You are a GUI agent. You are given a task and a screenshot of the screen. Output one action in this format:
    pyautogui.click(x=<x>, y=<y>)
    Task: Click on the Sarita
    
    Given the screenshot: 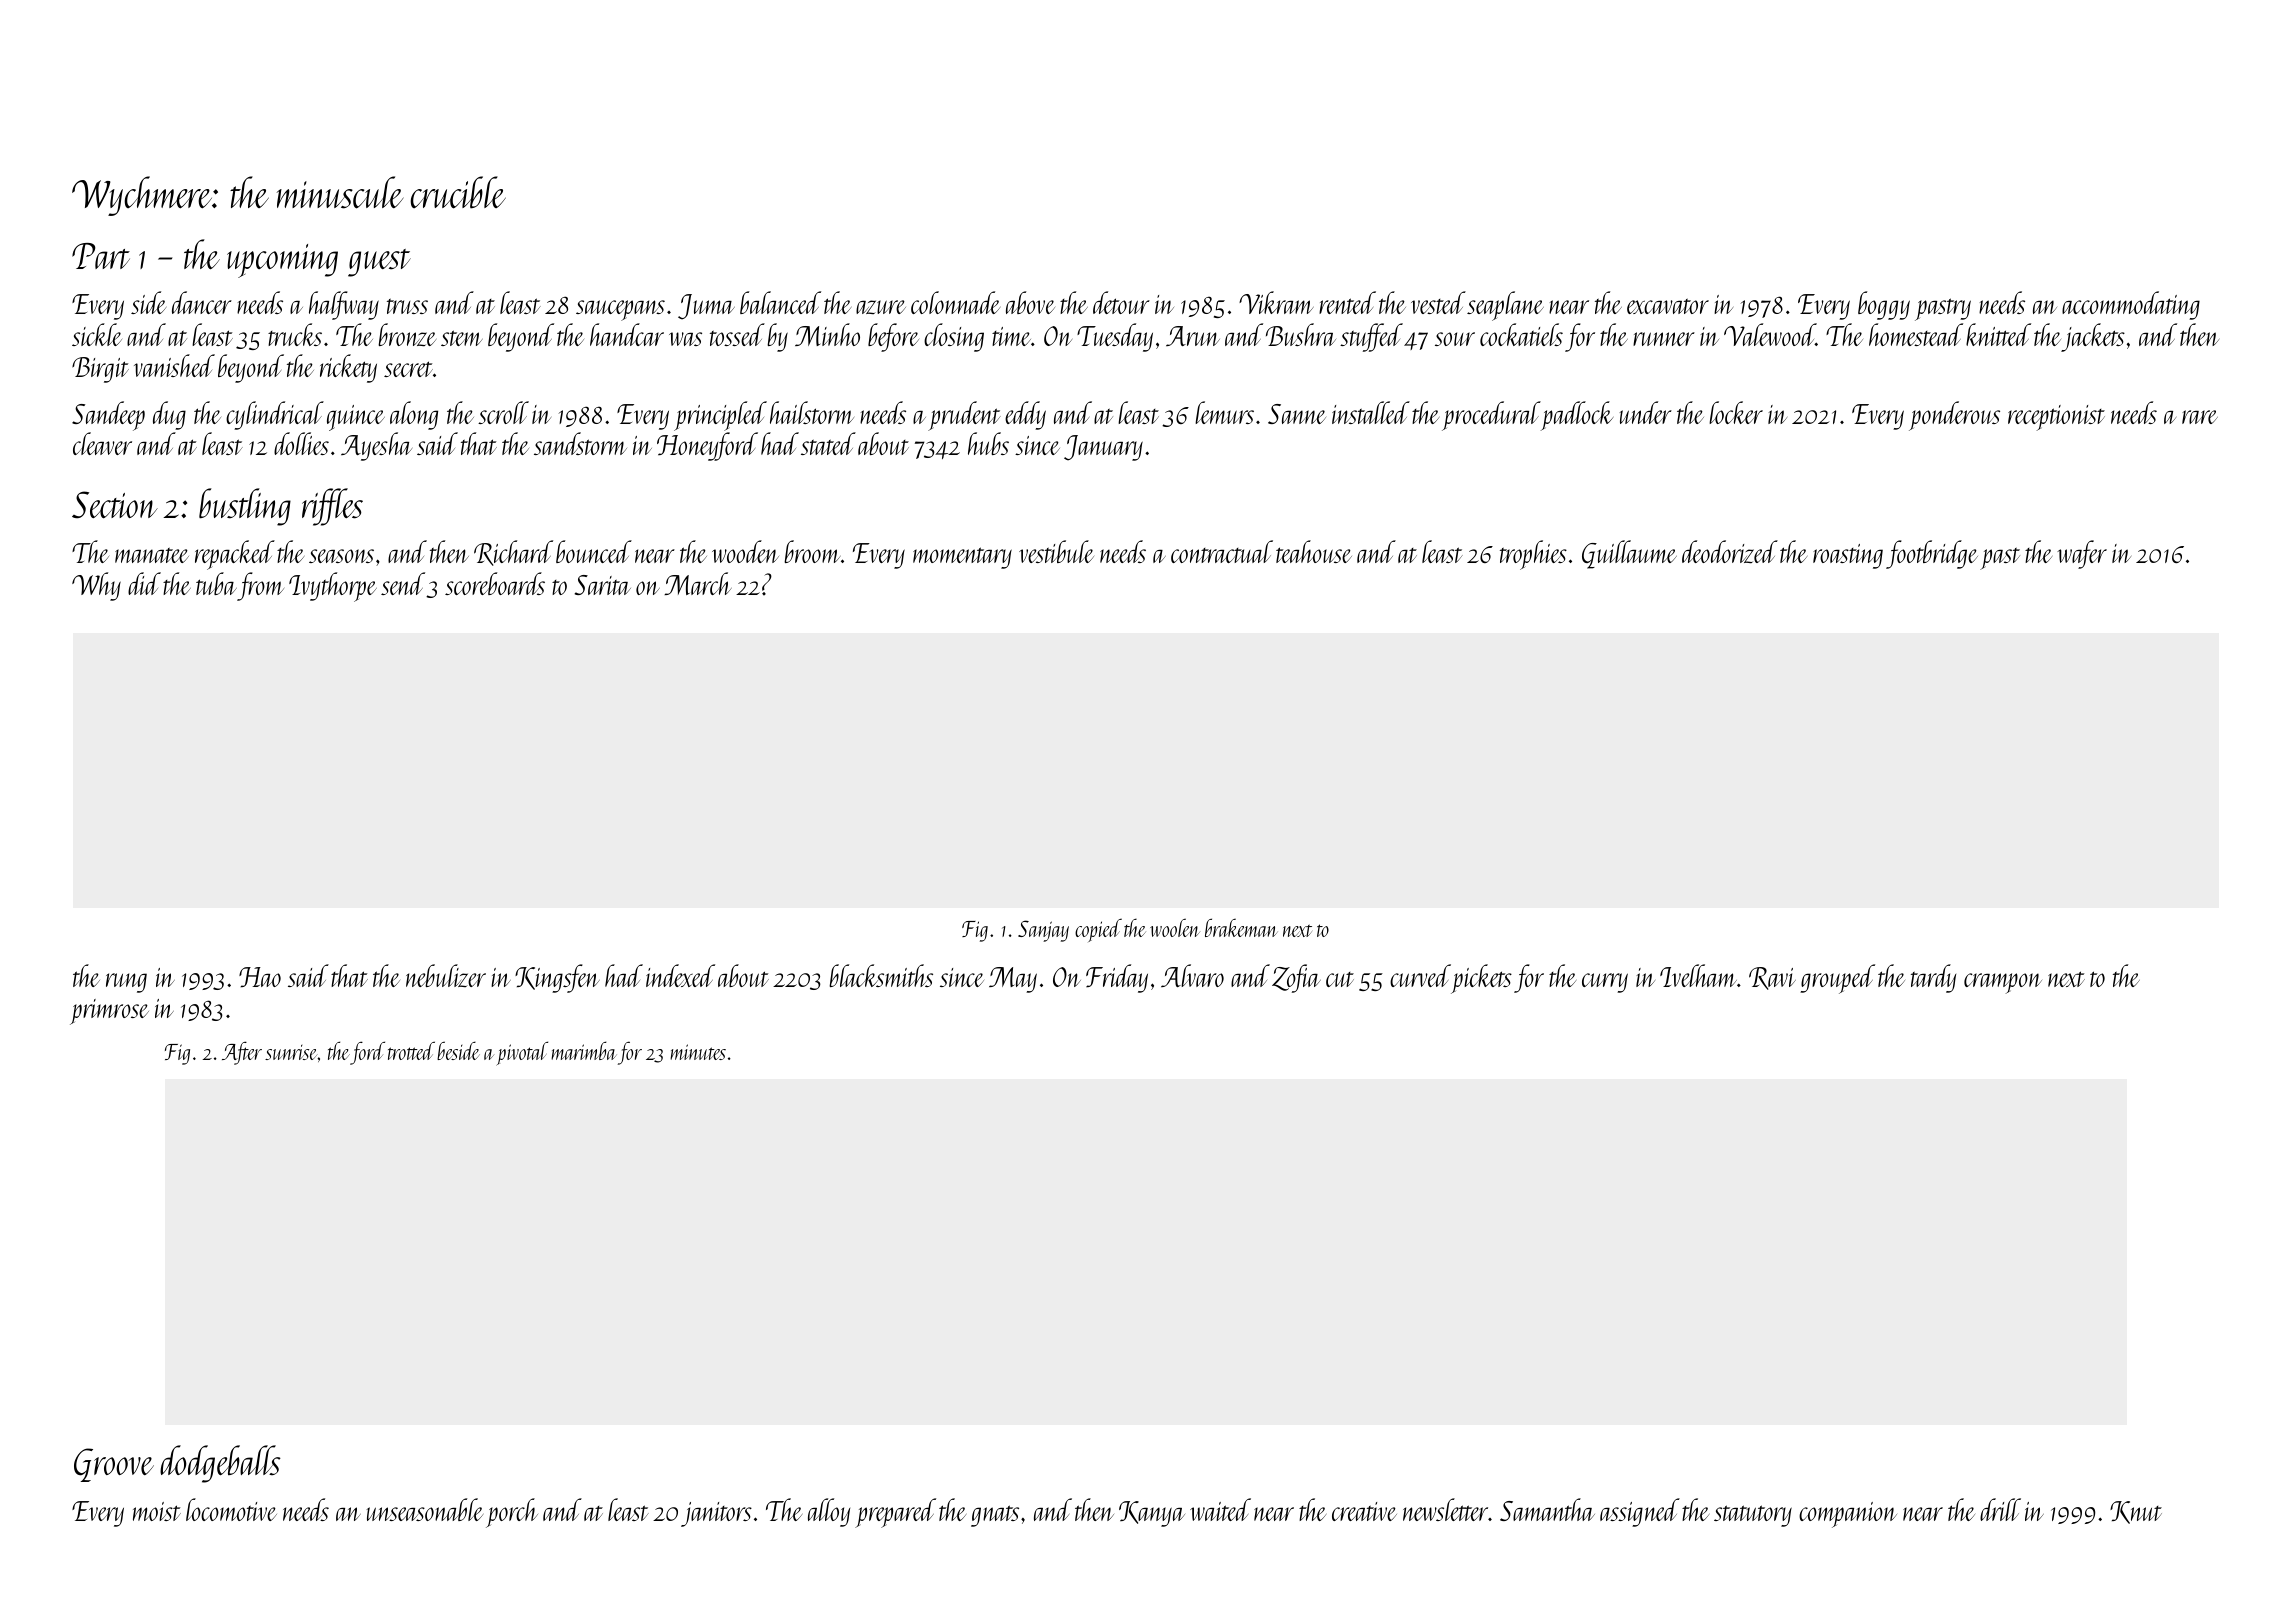 What is the action you would take?
    pyautogui.click(x=602, y=585)
